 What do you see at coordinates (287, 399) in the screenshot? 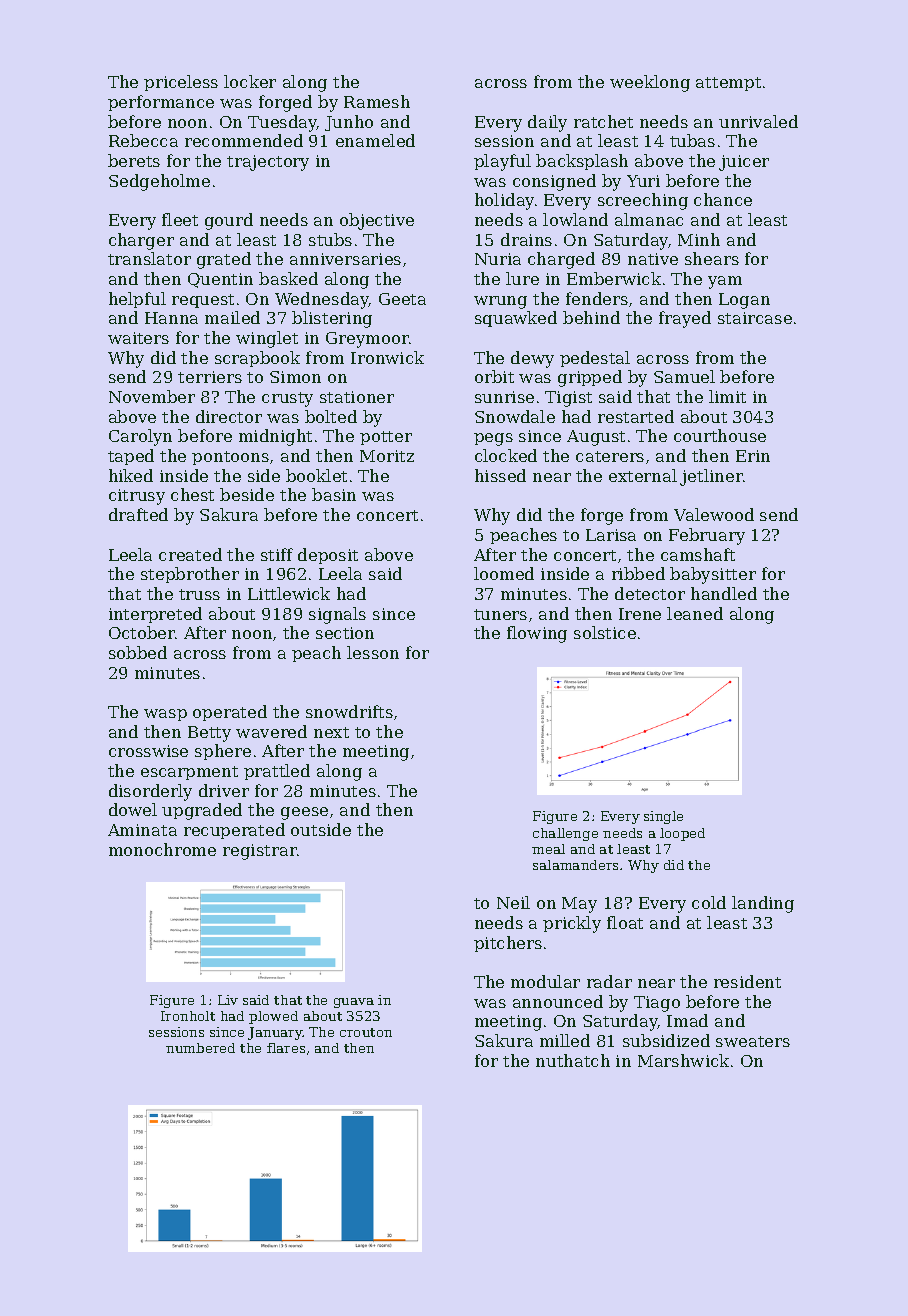
I see `crusty` at bounding box center [287, 399].
